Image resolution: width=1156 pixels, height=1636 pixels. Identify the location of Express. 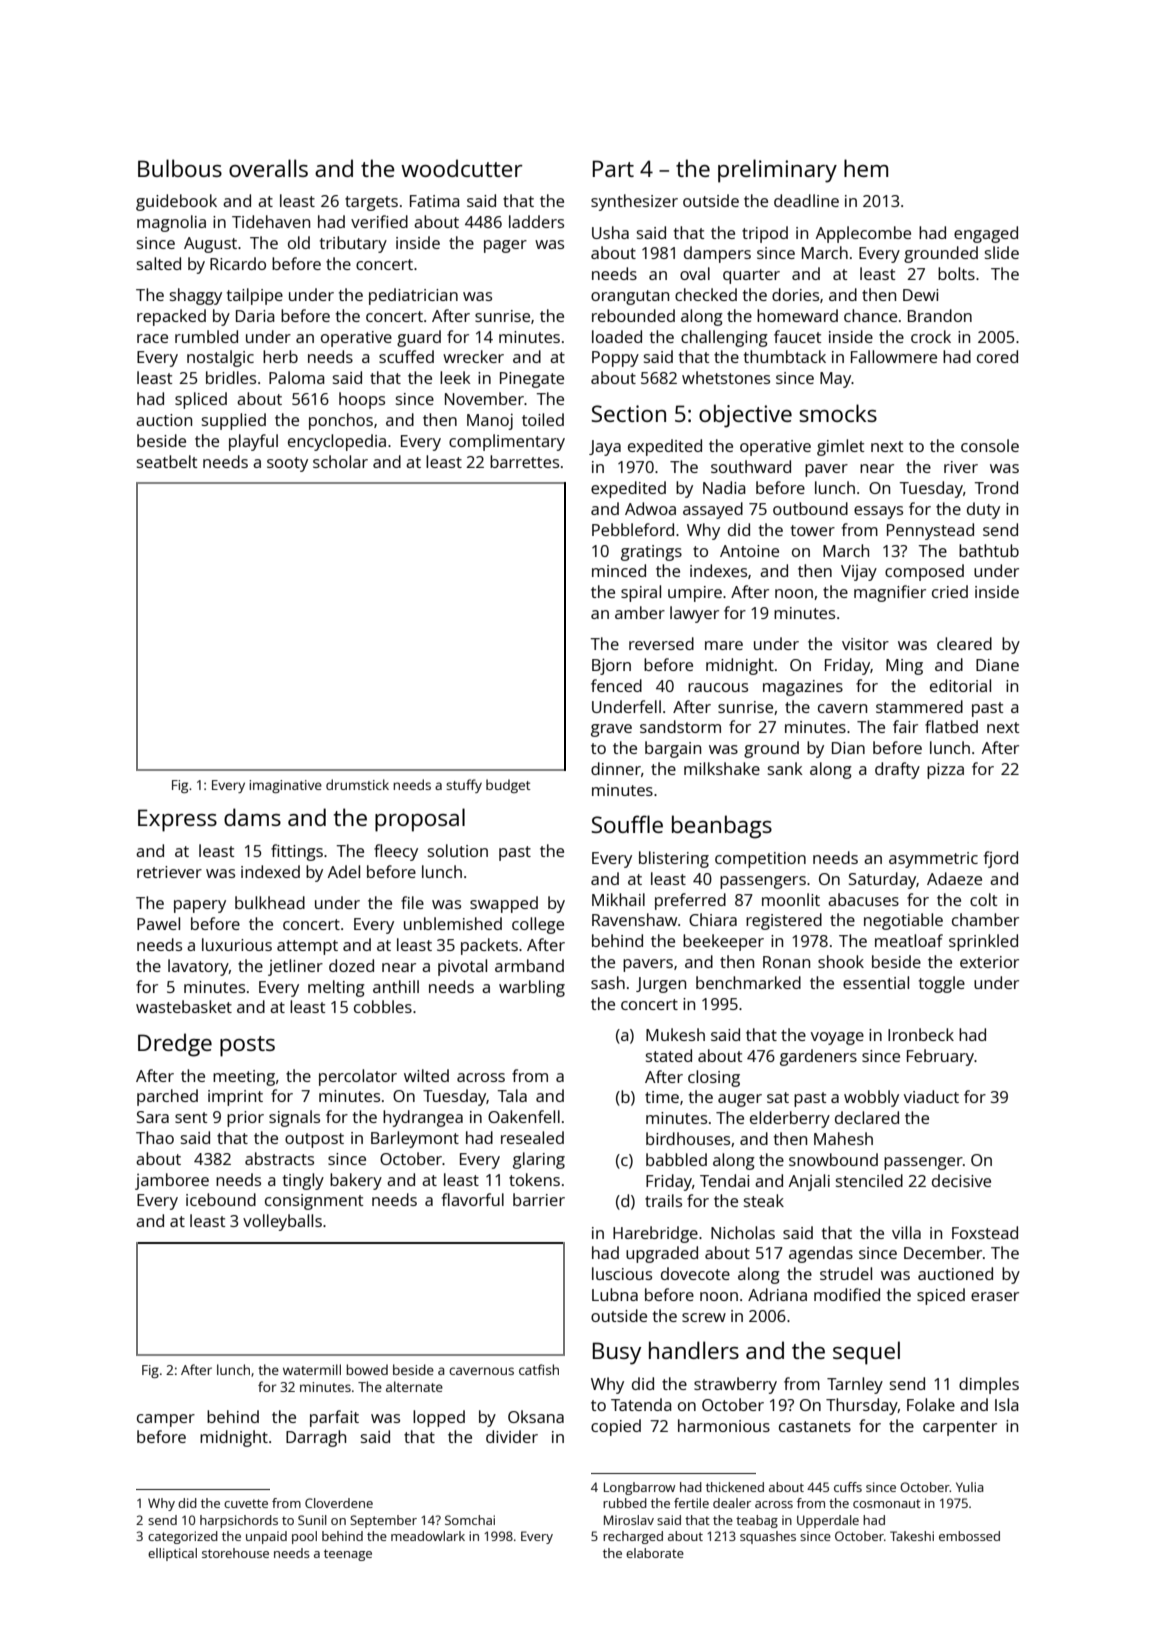
(177, 820).
